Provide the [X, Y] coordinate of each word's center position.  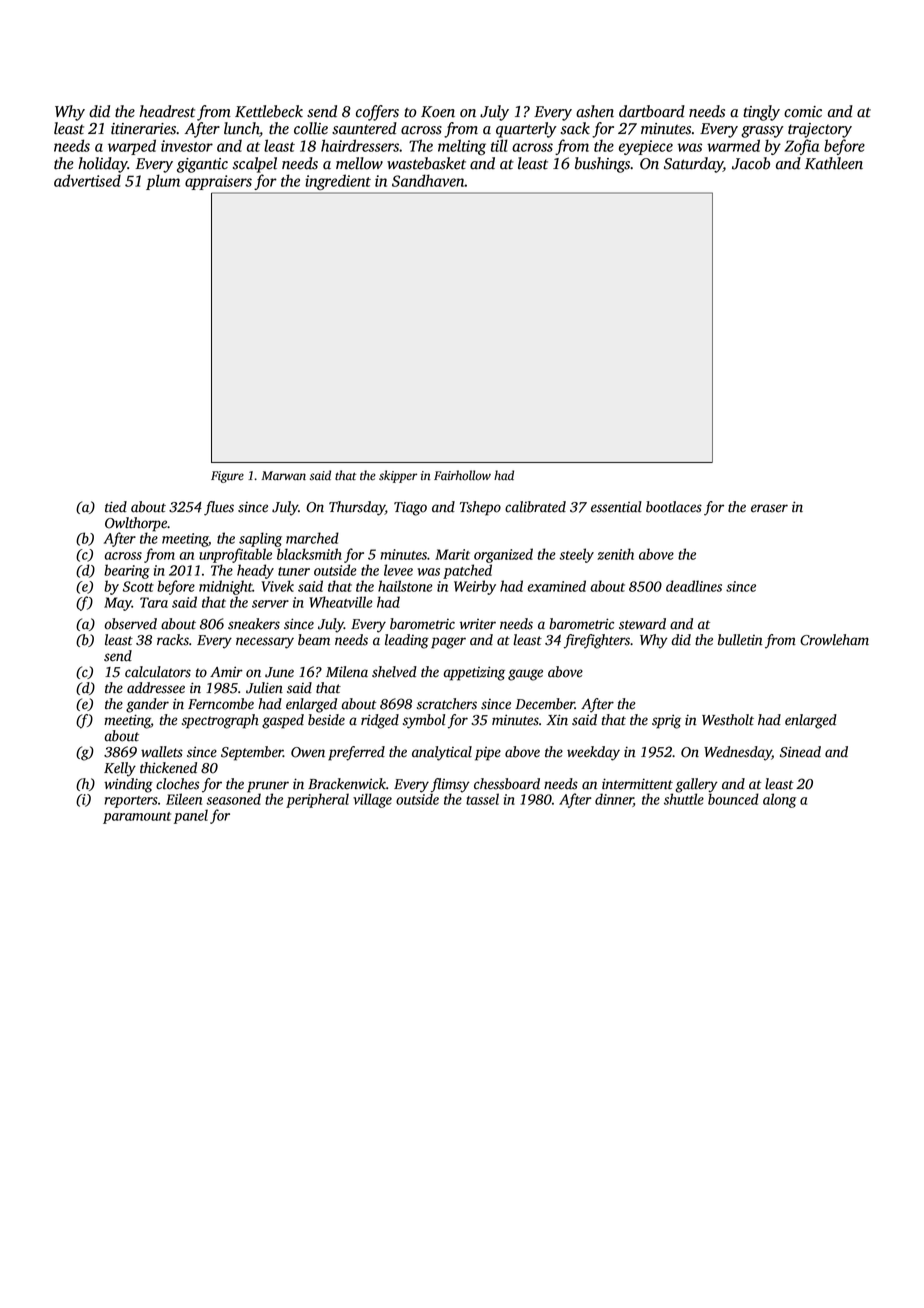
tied [116, 507]
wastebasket [426, 163]
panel [191, 816]
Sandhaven [428, 180]
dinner [614, 800]
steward [642, 624]
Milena [347, 672]
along [779, 800]
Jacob [751, 163]
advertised [87, 180]
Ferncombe [221, 704]
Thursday [357, 508]
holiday [103, 165]
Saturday [693, 165]
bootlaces [674, 507]
